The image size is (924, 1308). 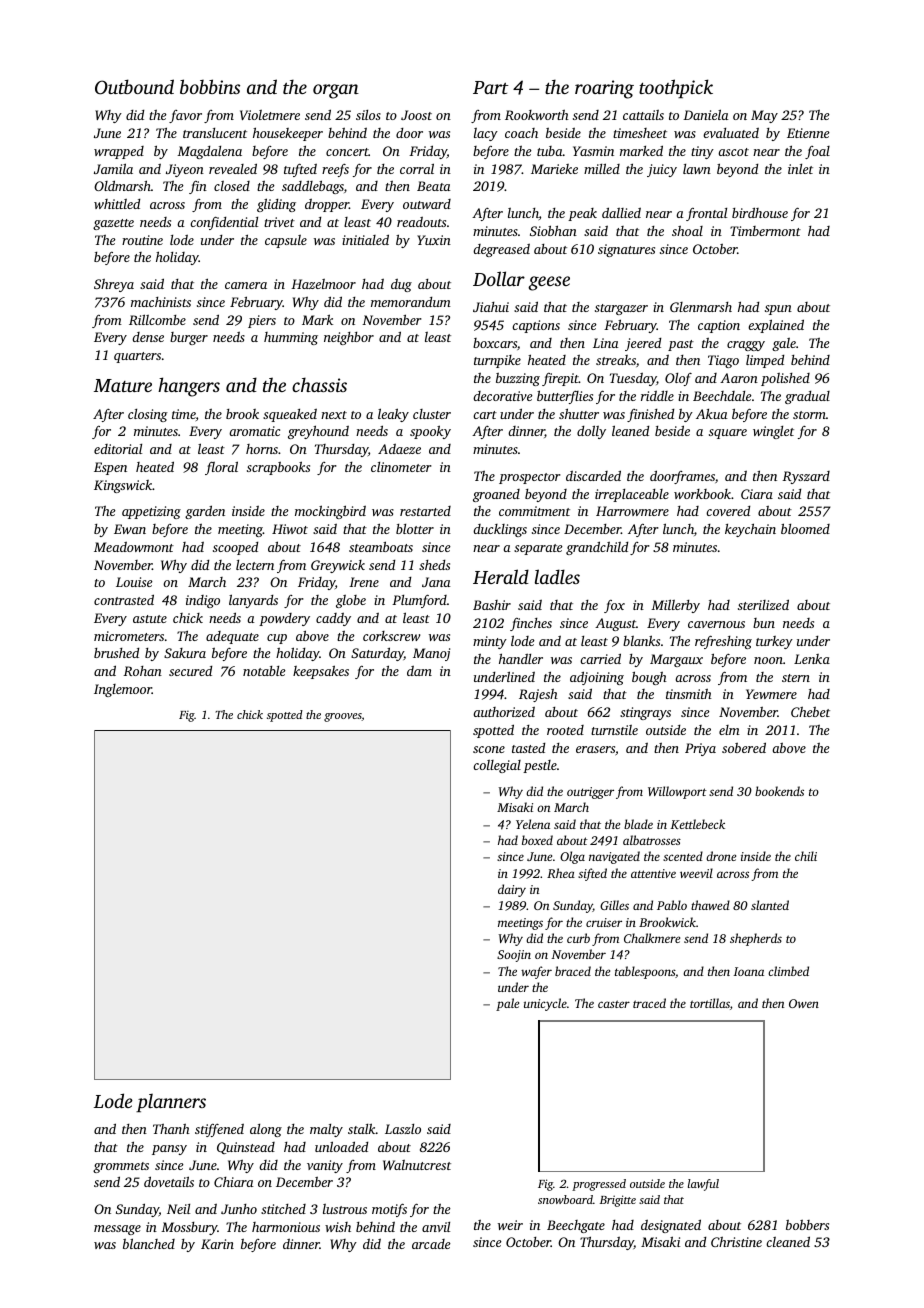 I want to click on Hazelmoor, so click(x=323, y=284).
